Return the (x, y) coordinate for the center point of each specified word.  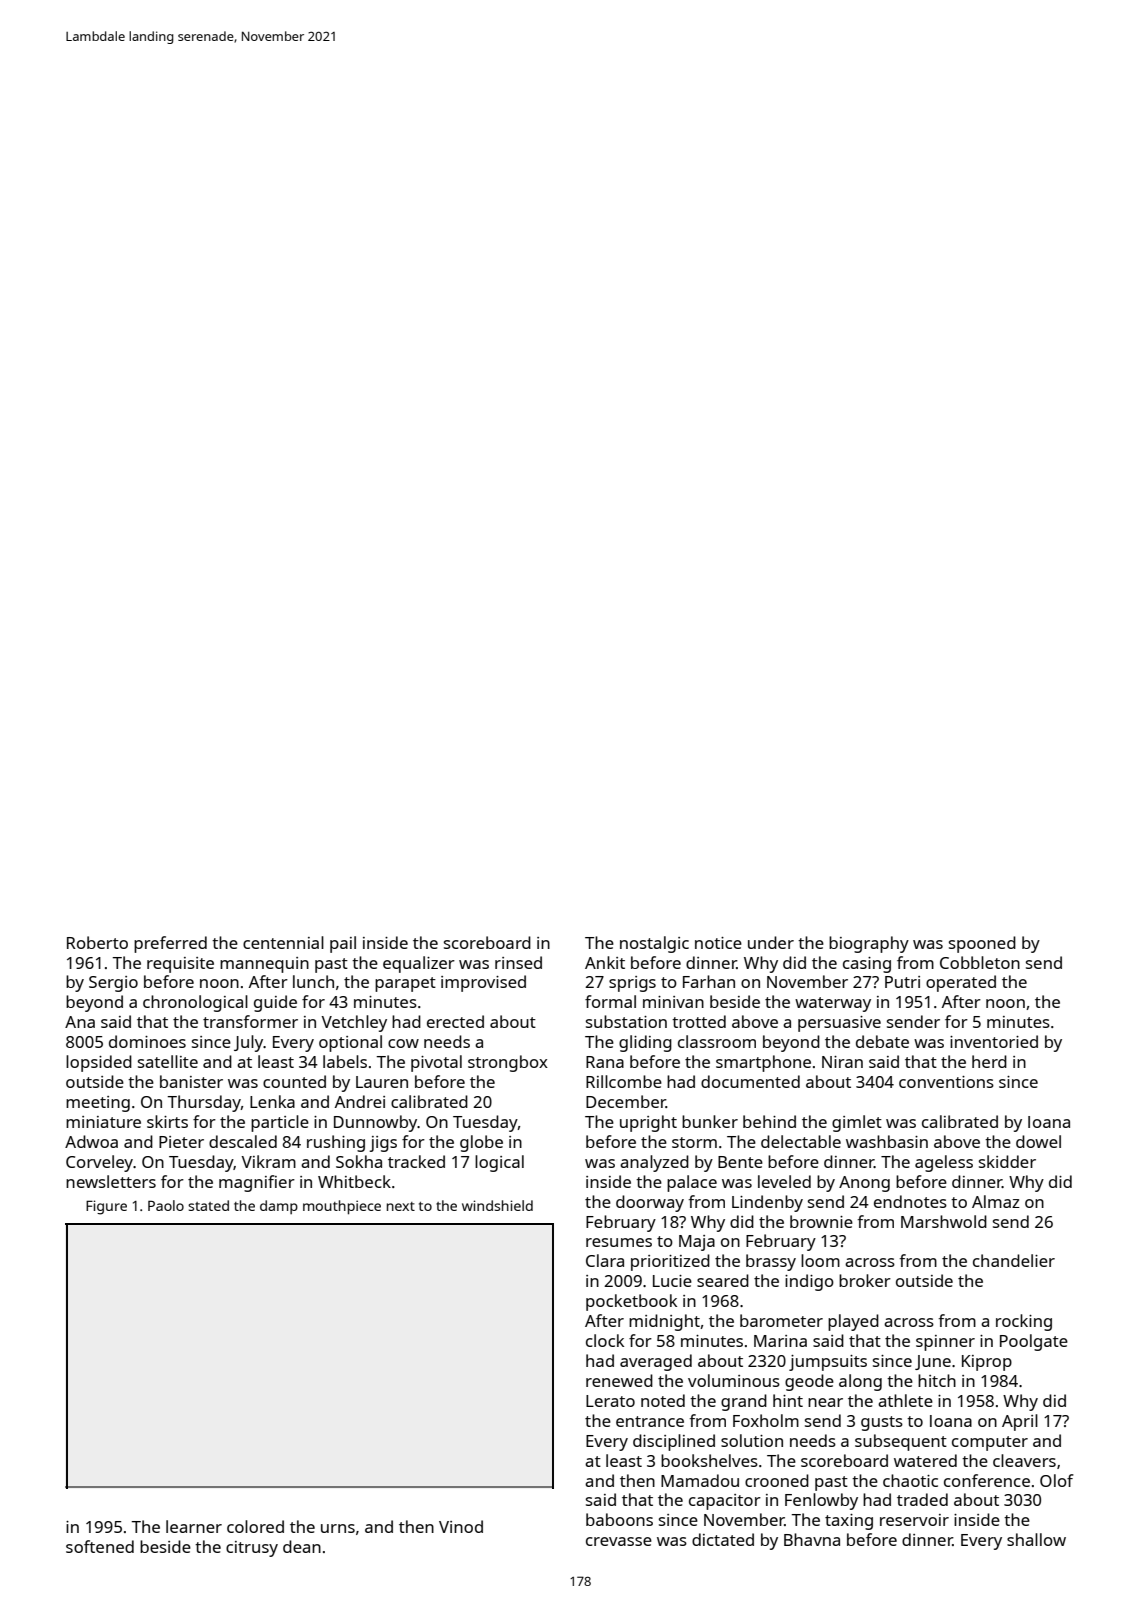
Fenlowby (821, 1501)
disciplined (674, 1442)
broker (865, 1280)
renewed (619, 1380)
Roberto (97, 942)
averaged (656, 1362)
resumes (619, 1242)
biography (869, 944)
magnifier (257, 1183)
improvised (483, 983)
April (1020, 1422)
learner (194, 1526)
